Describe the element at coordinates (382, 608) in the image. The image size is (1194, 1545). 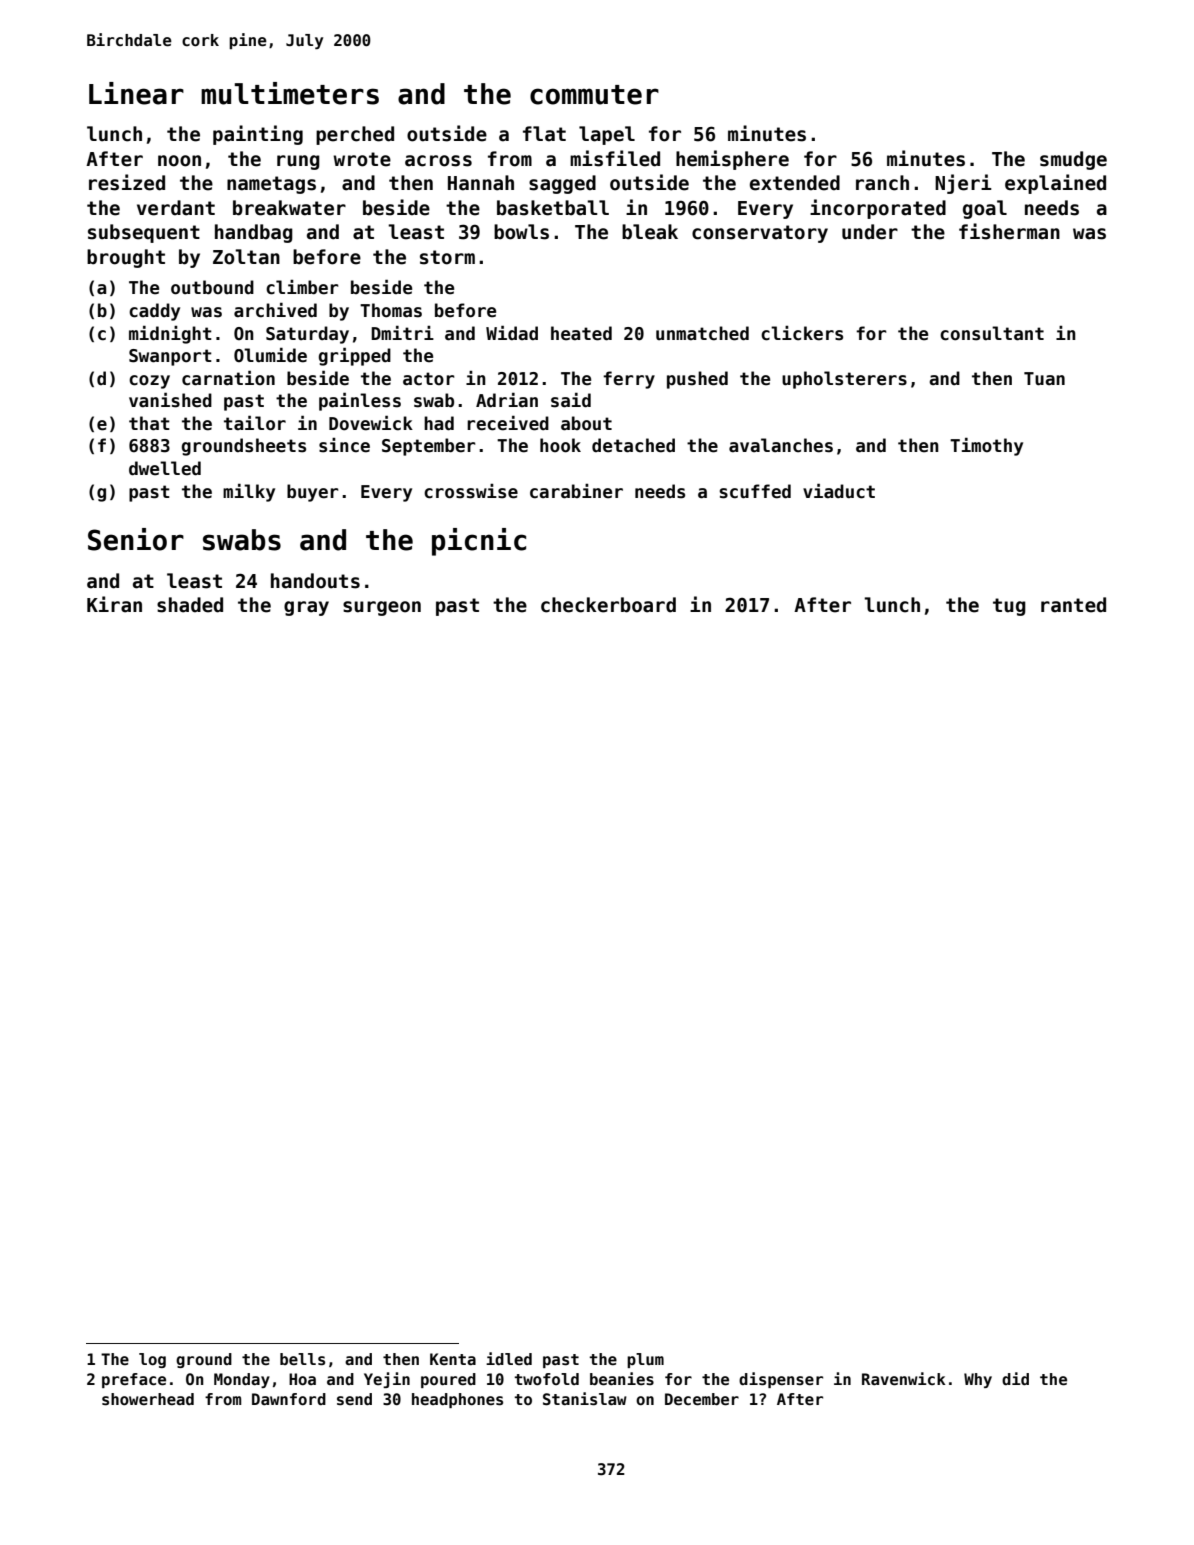
I see `surgeon` at that location.
